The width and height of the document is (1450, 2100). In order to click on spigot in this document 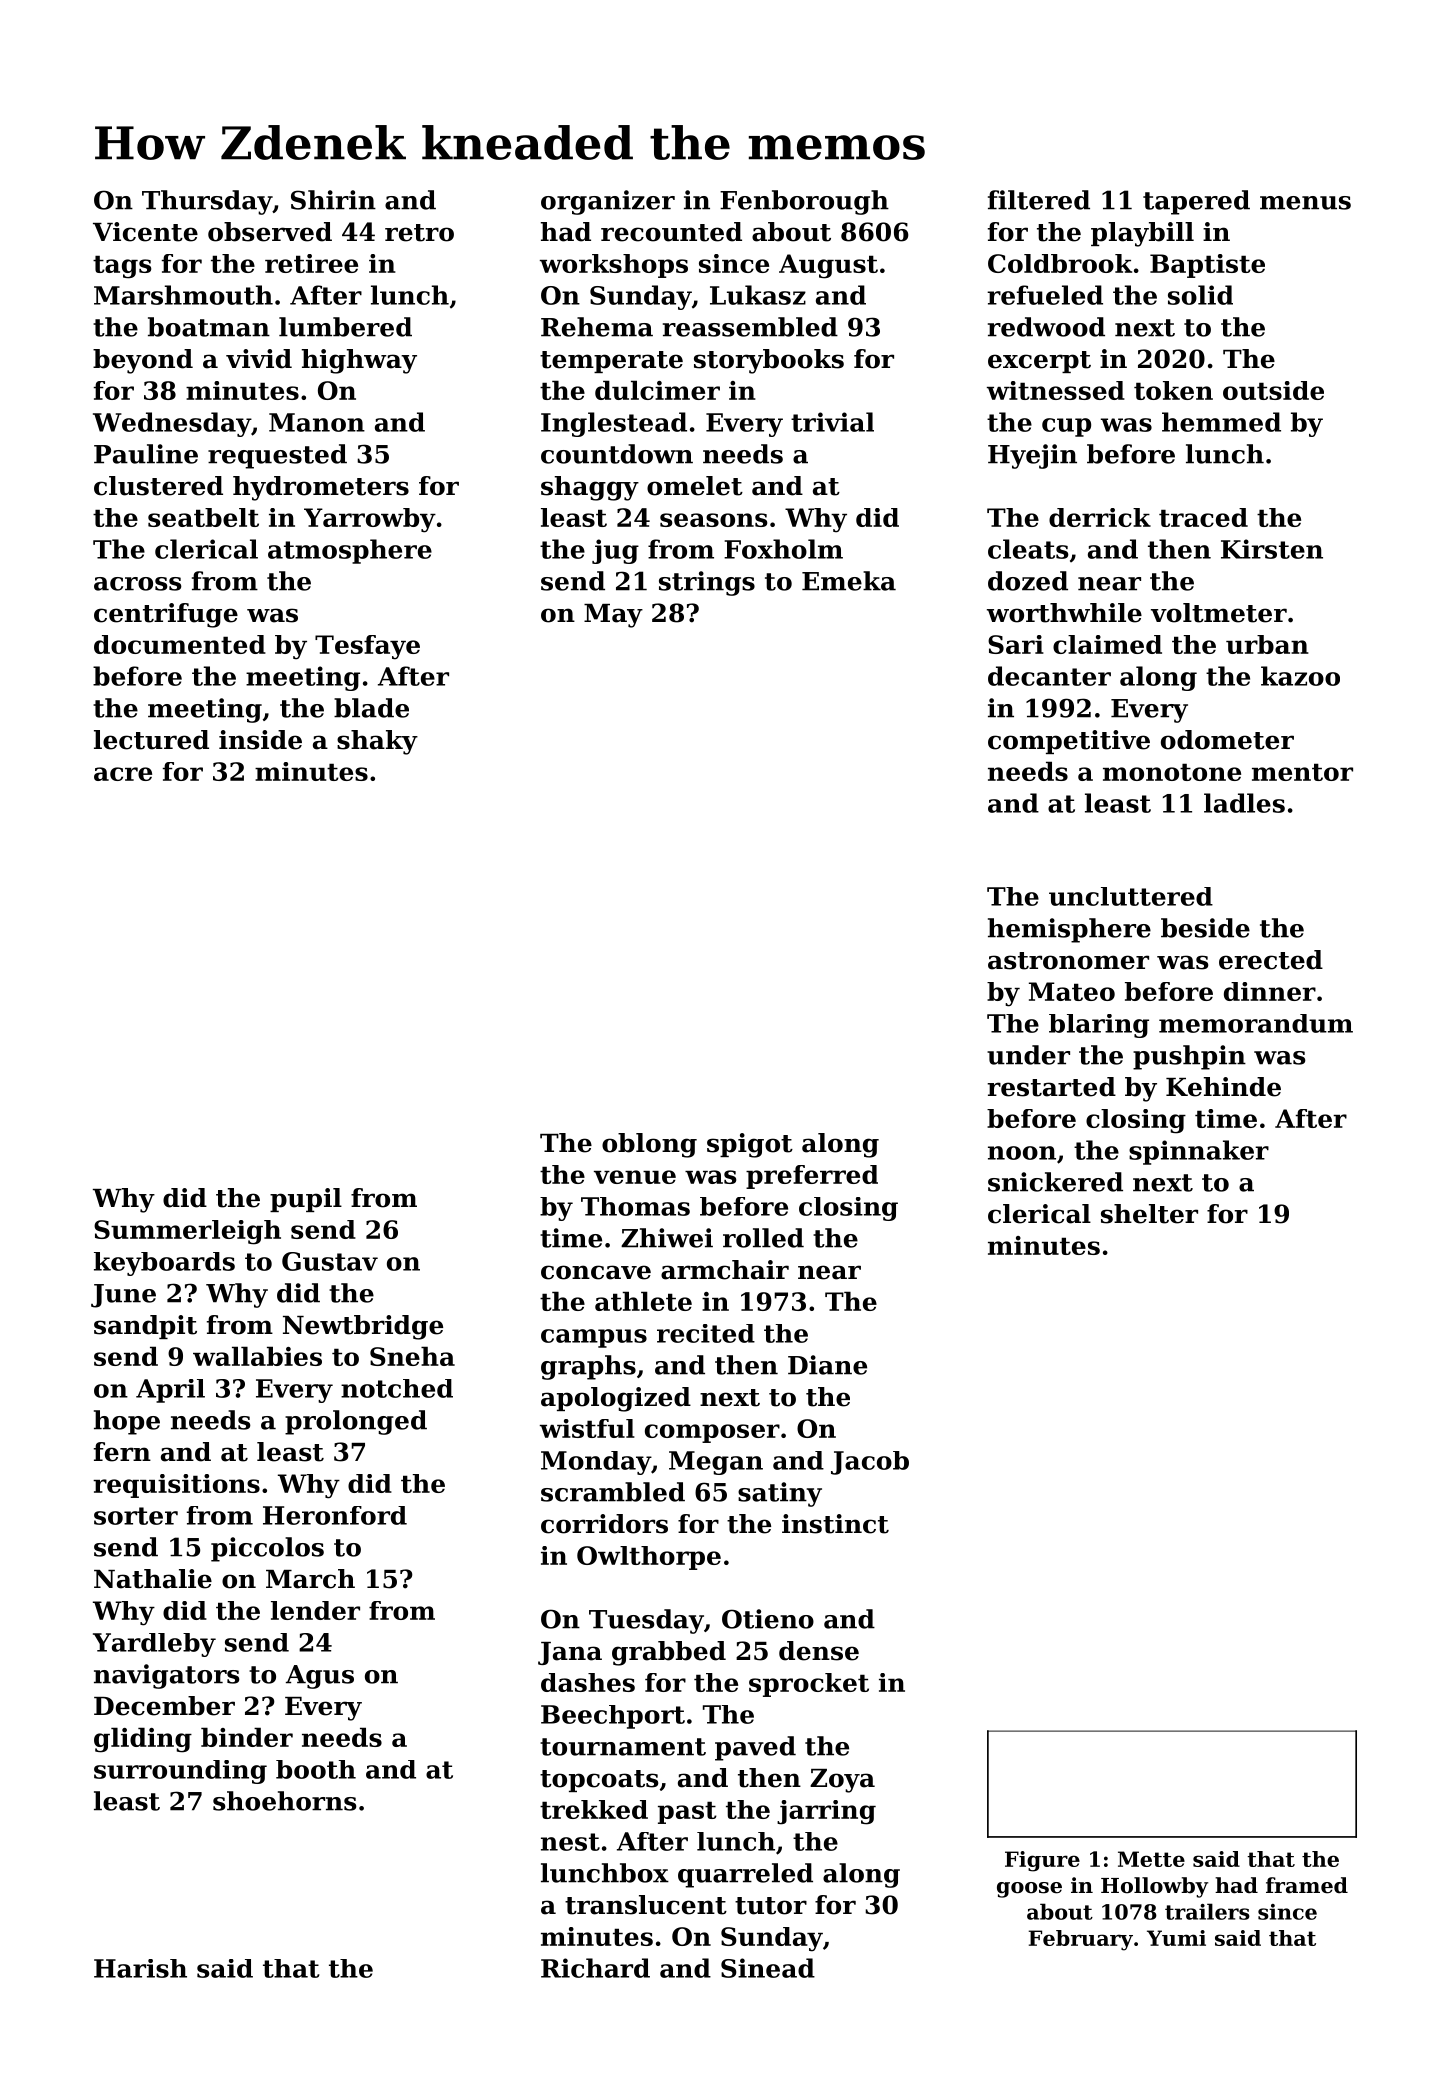, I will do `click(750, 1145)`.
